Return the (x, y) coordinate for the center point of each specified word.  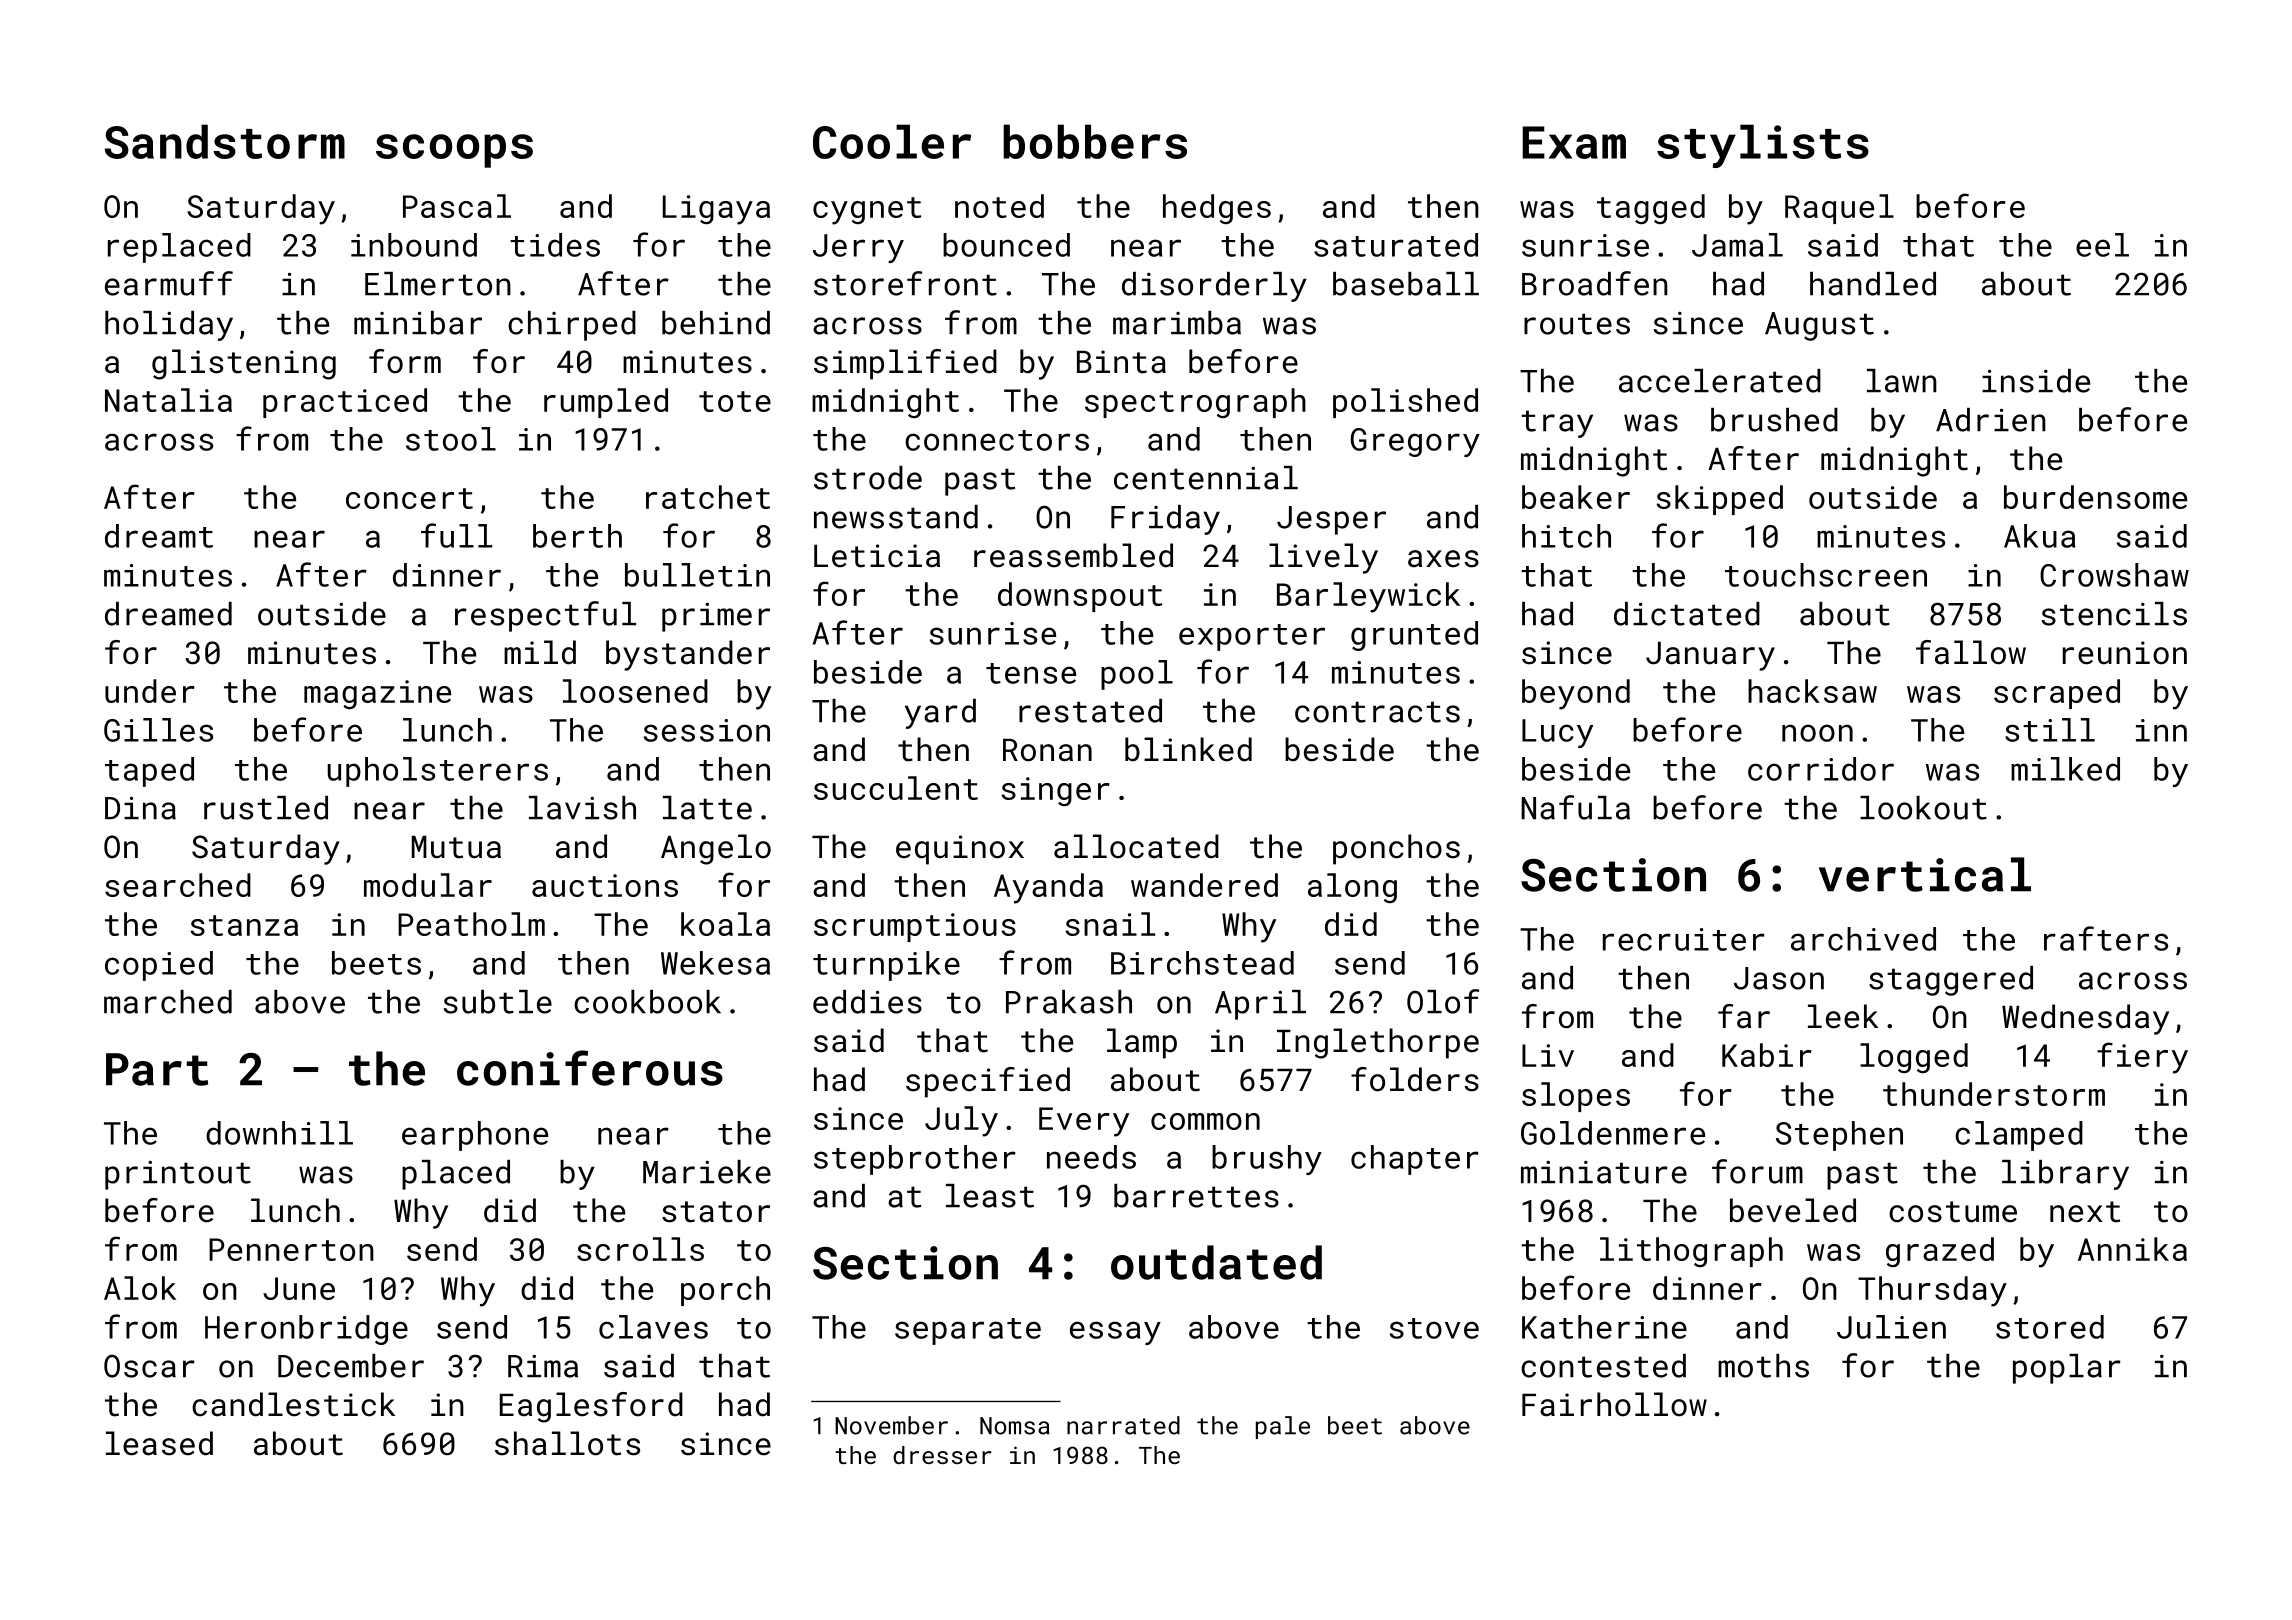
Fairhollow (1614, 1404)
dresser (942, 1455)
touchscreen (1826, 575)
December (351, 1366)
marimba (1177, 323)
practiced (345, 403)
